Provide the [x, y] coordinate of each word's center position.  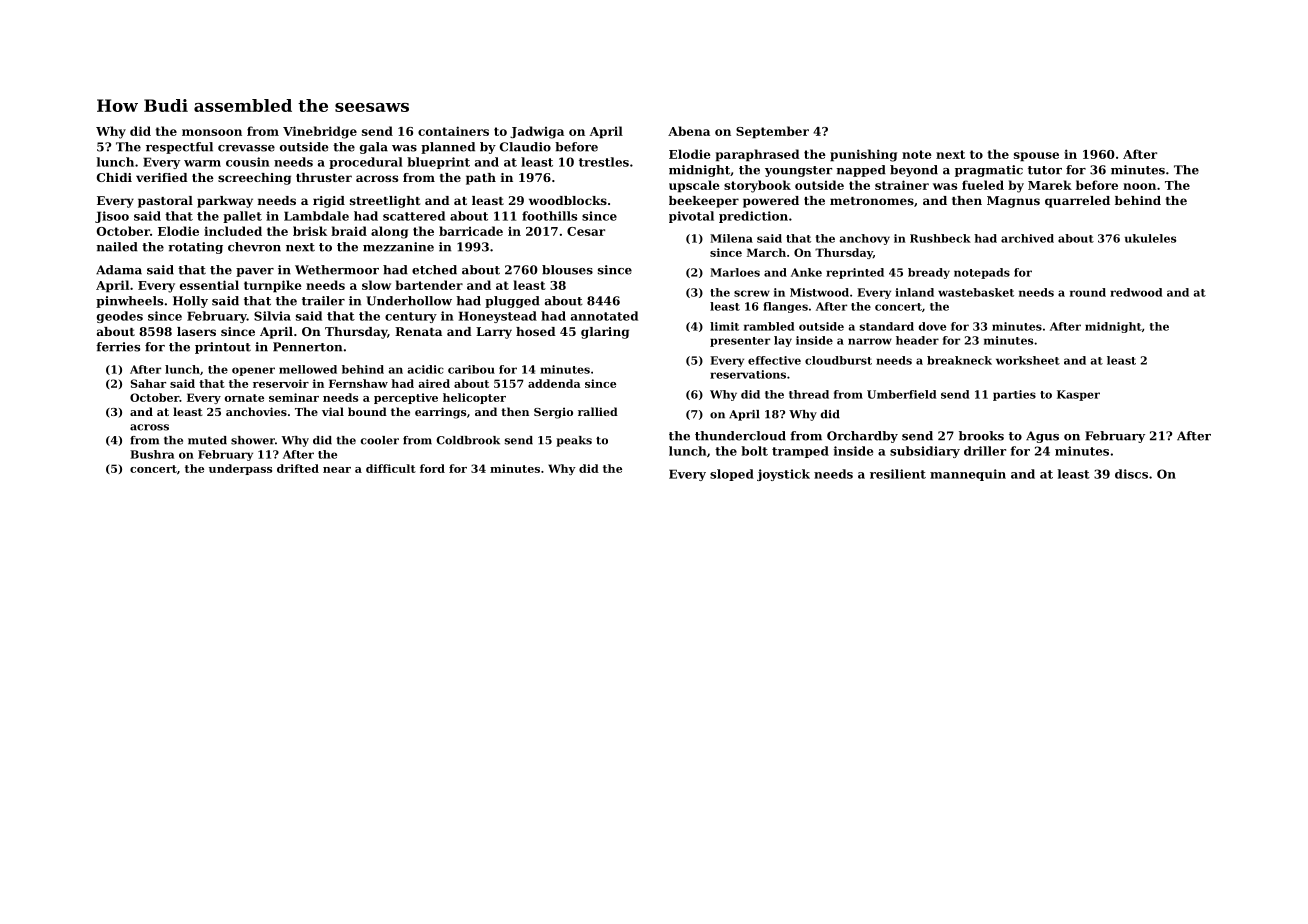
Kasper [1078, 395]
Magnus [1013, 202]
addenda [554, 383]
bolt [754, 451]
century [411, 317]
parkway [225, 202]
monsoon [212, 132]
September [772, 132]
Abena [689, 131]
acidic [426, 369]
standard [887, 326]
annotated [604, 316]
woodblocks [568, 200]
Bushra [152, 454]
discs [1131, 474]
